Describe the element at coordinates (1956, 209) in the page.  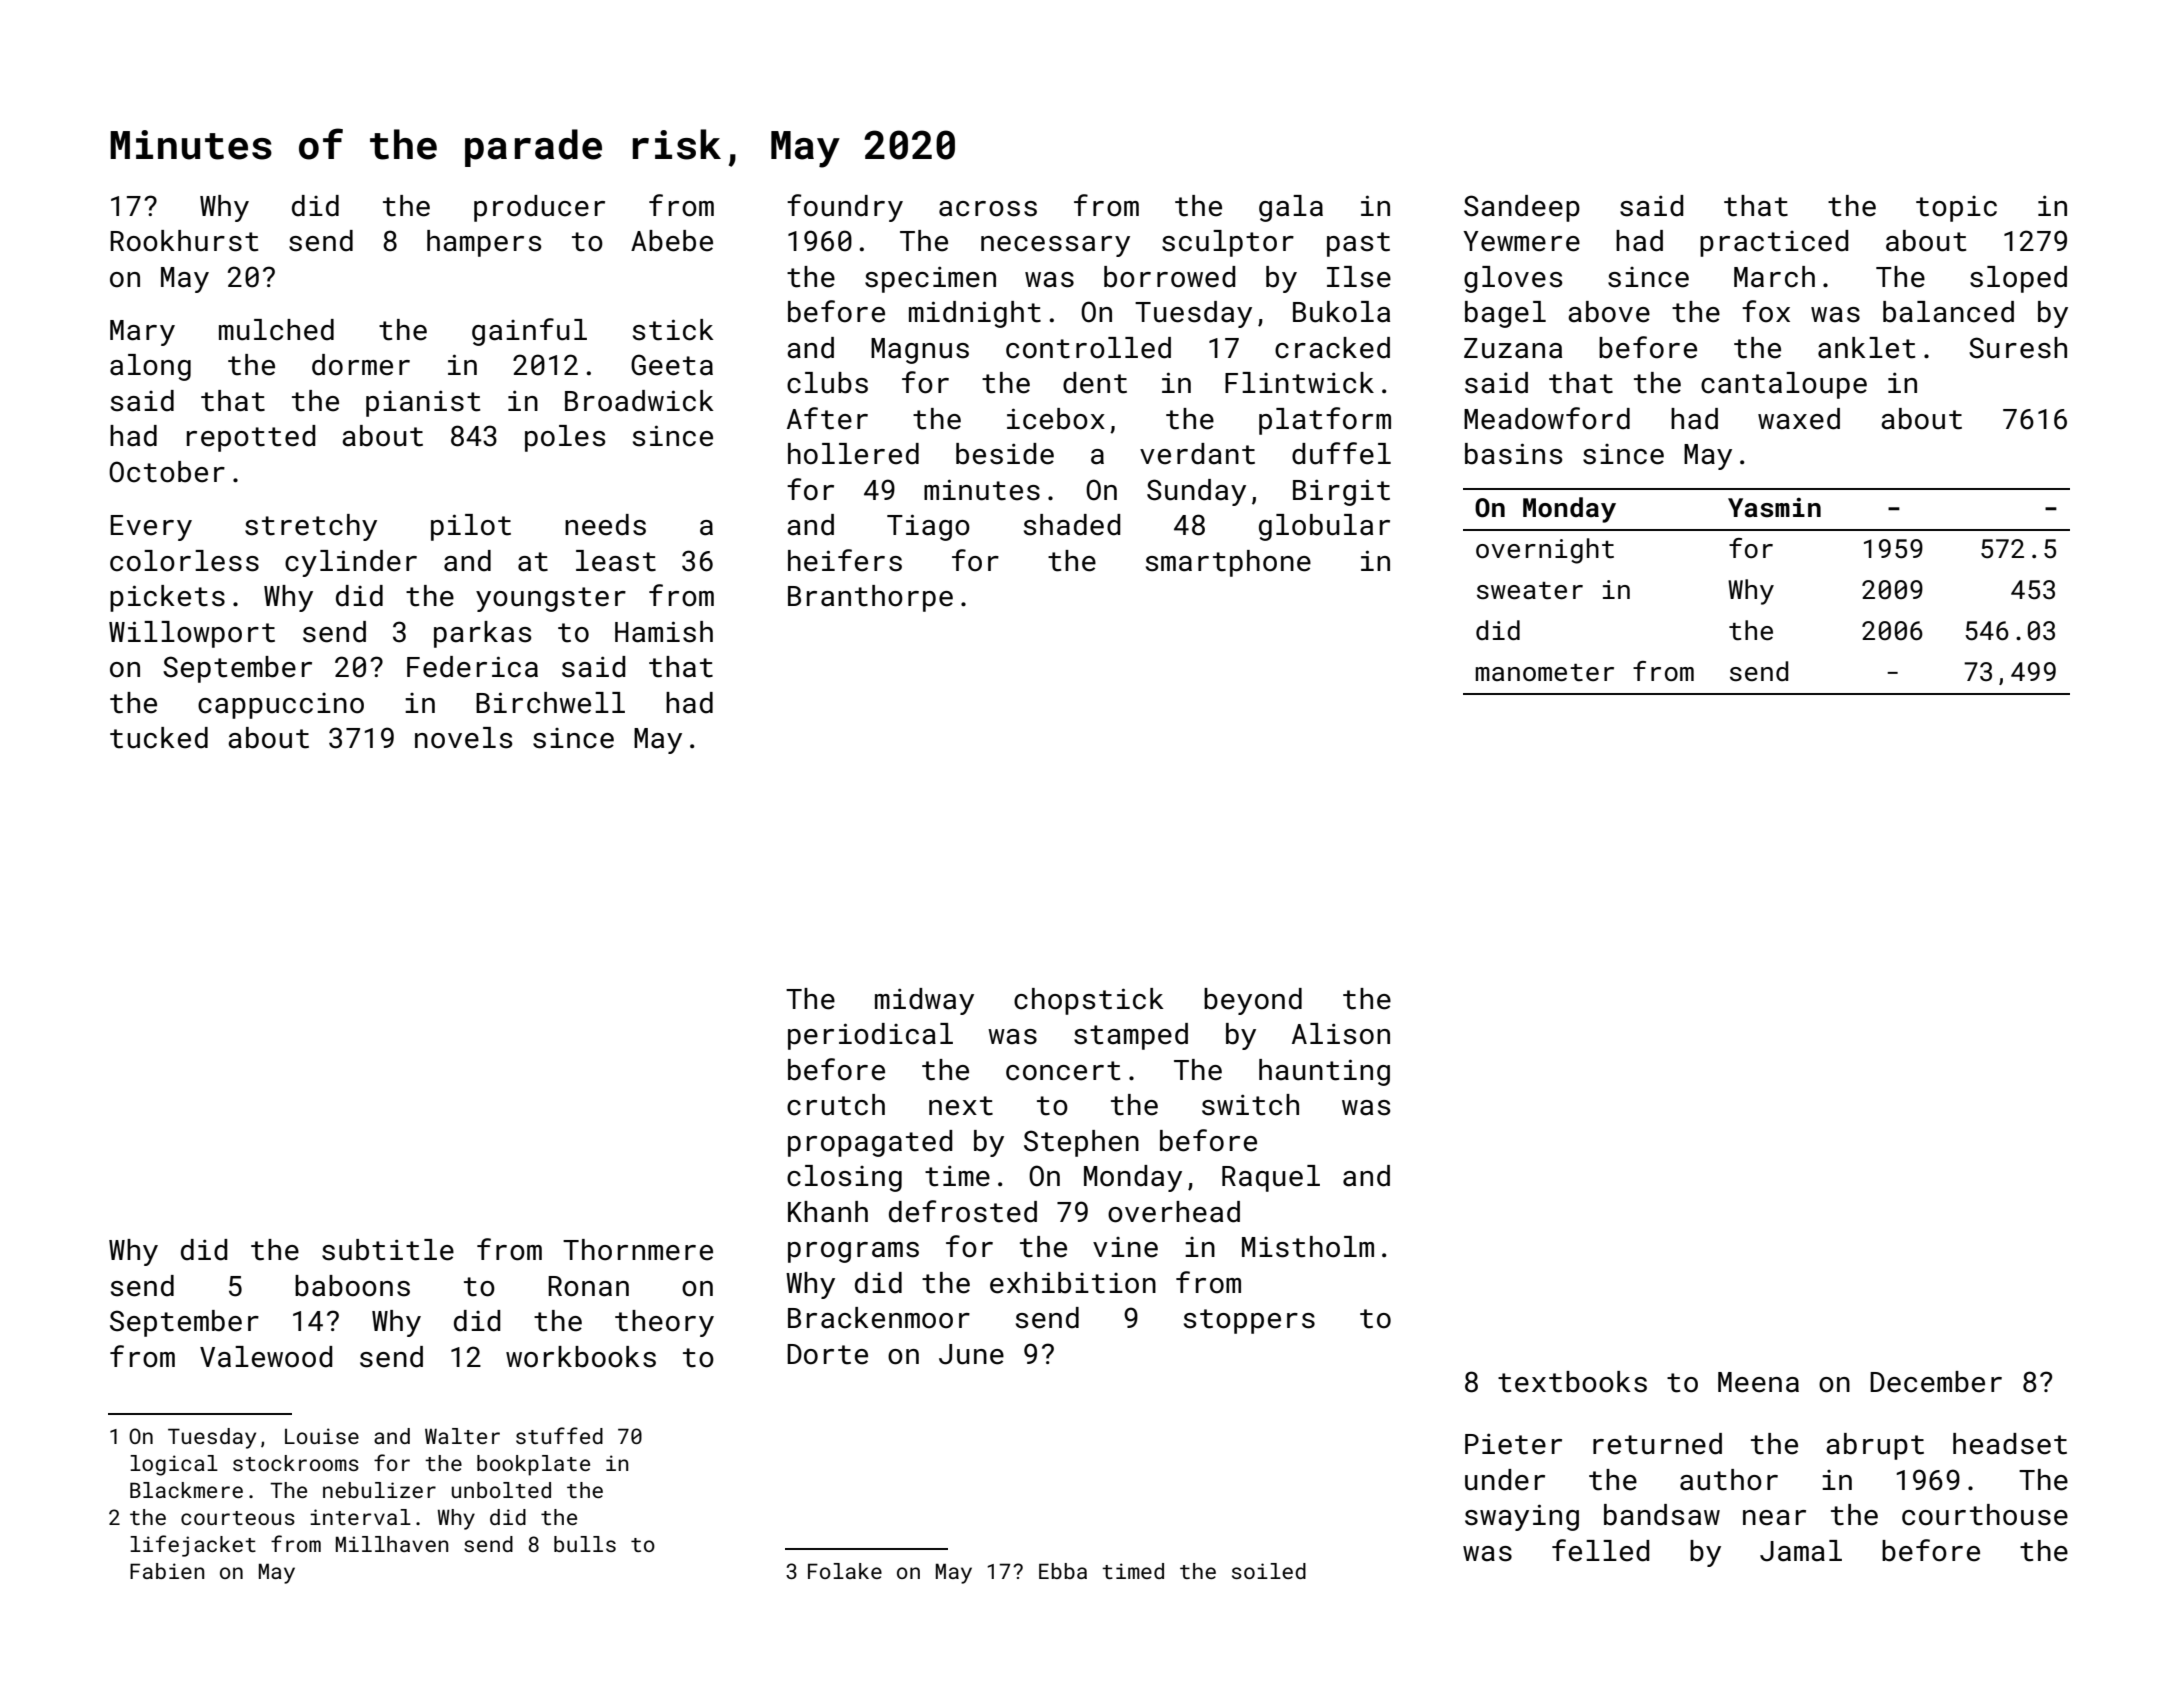
I see `topic` at that location.
